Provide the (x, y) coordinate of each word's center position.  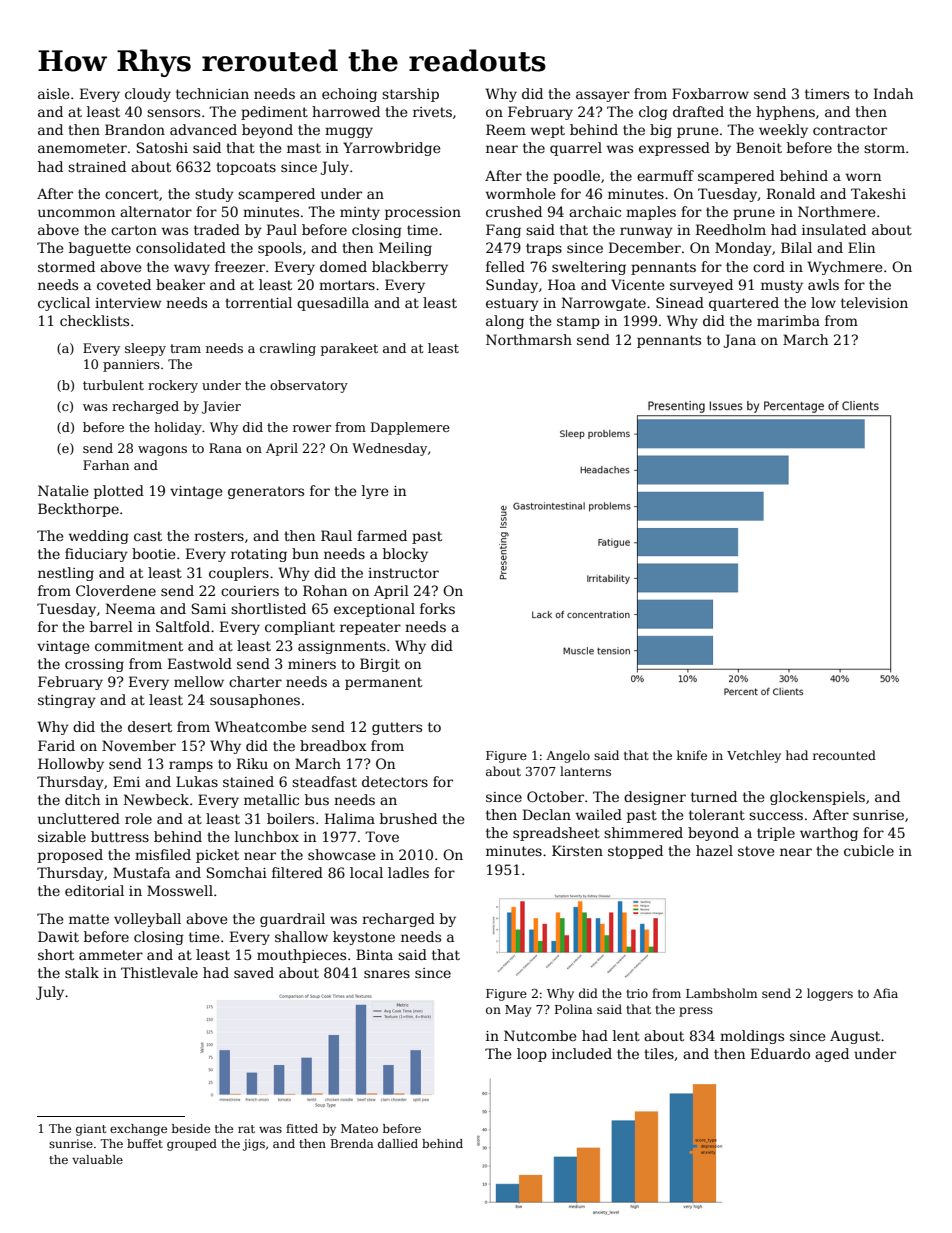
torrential (258, 302)
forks (437, 608)
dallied (398, 1143)
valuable (97, 1159)
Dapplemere (410, 428)
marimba (788, 320)
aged (832, 1055)
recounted (844, 755)
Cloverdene (116, 590)
